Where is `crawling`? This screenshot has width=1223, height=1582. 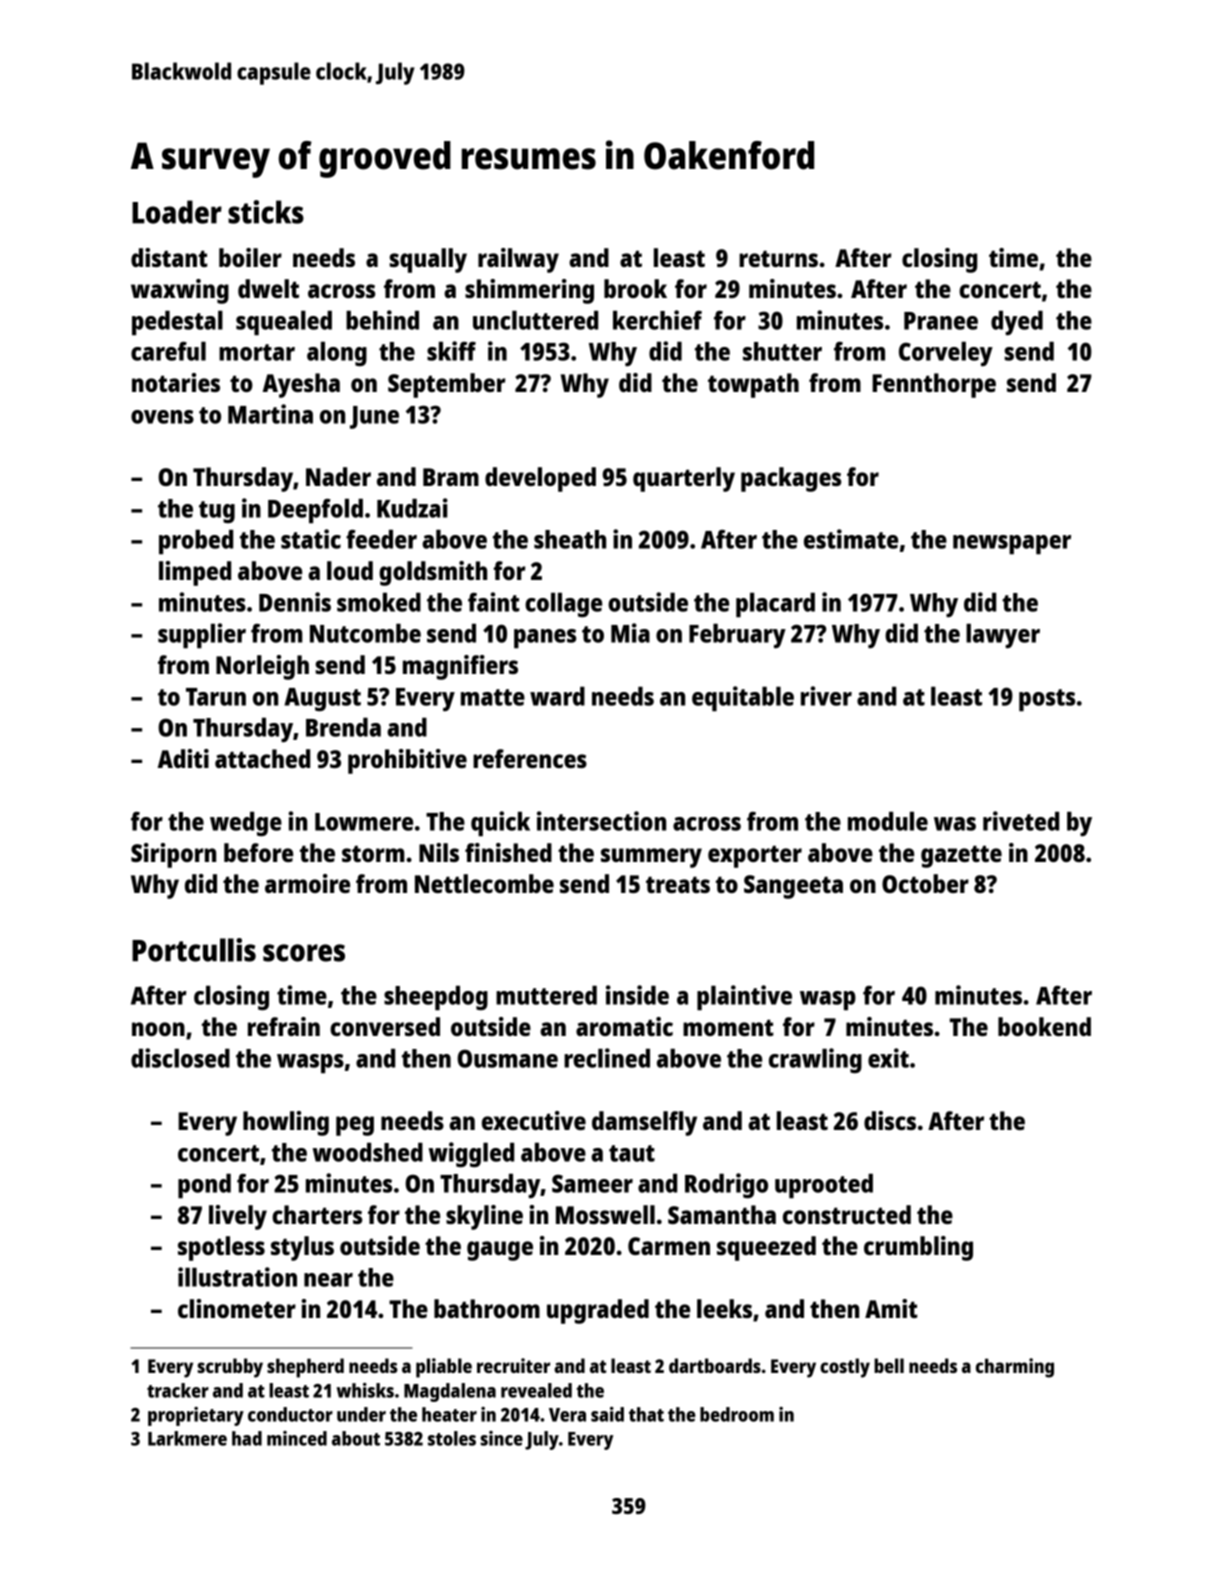
crawling is located at coordinates (815, 1060).
